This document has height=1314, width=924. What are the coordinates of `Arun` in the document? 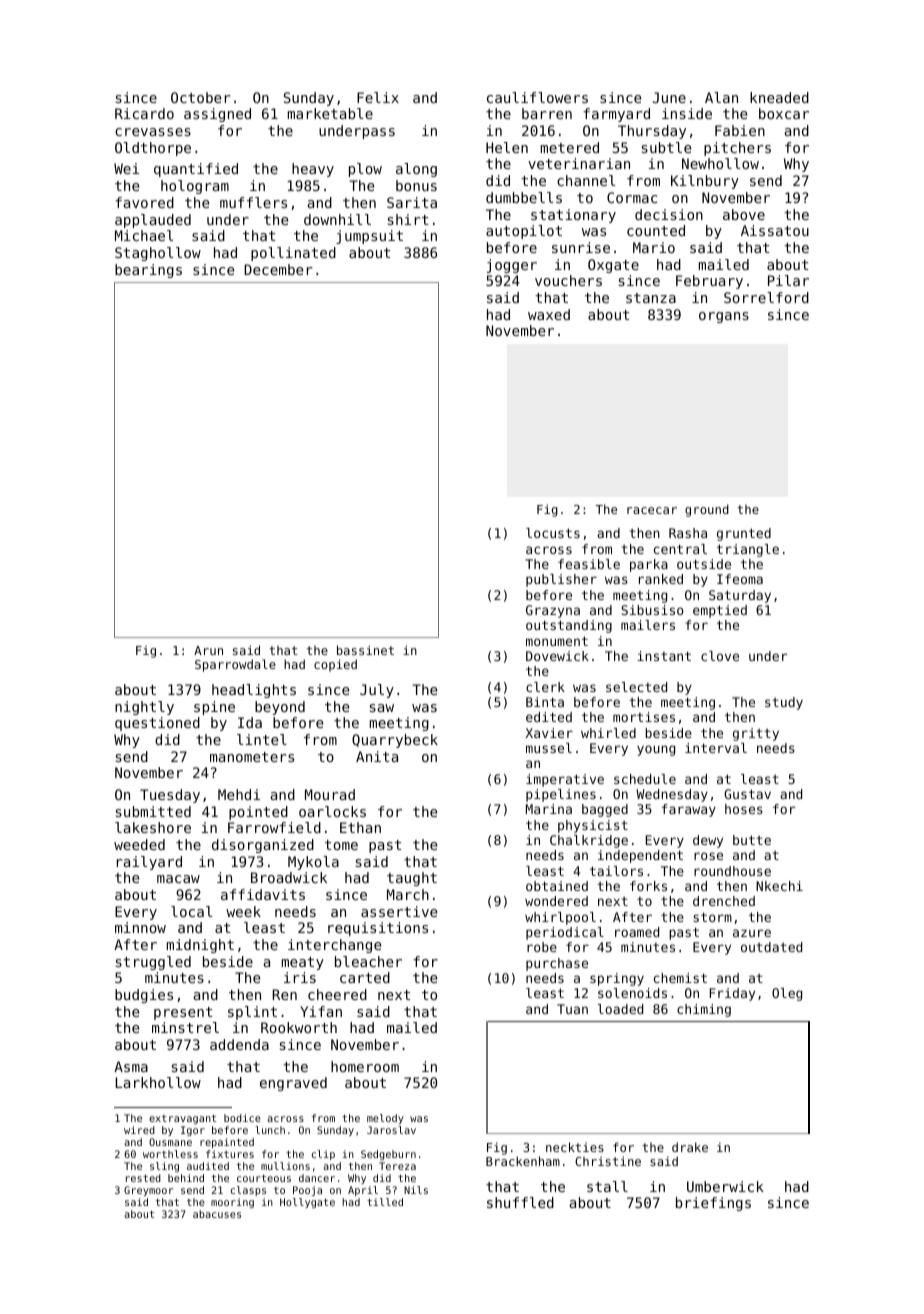 It's located at (208, 650).
